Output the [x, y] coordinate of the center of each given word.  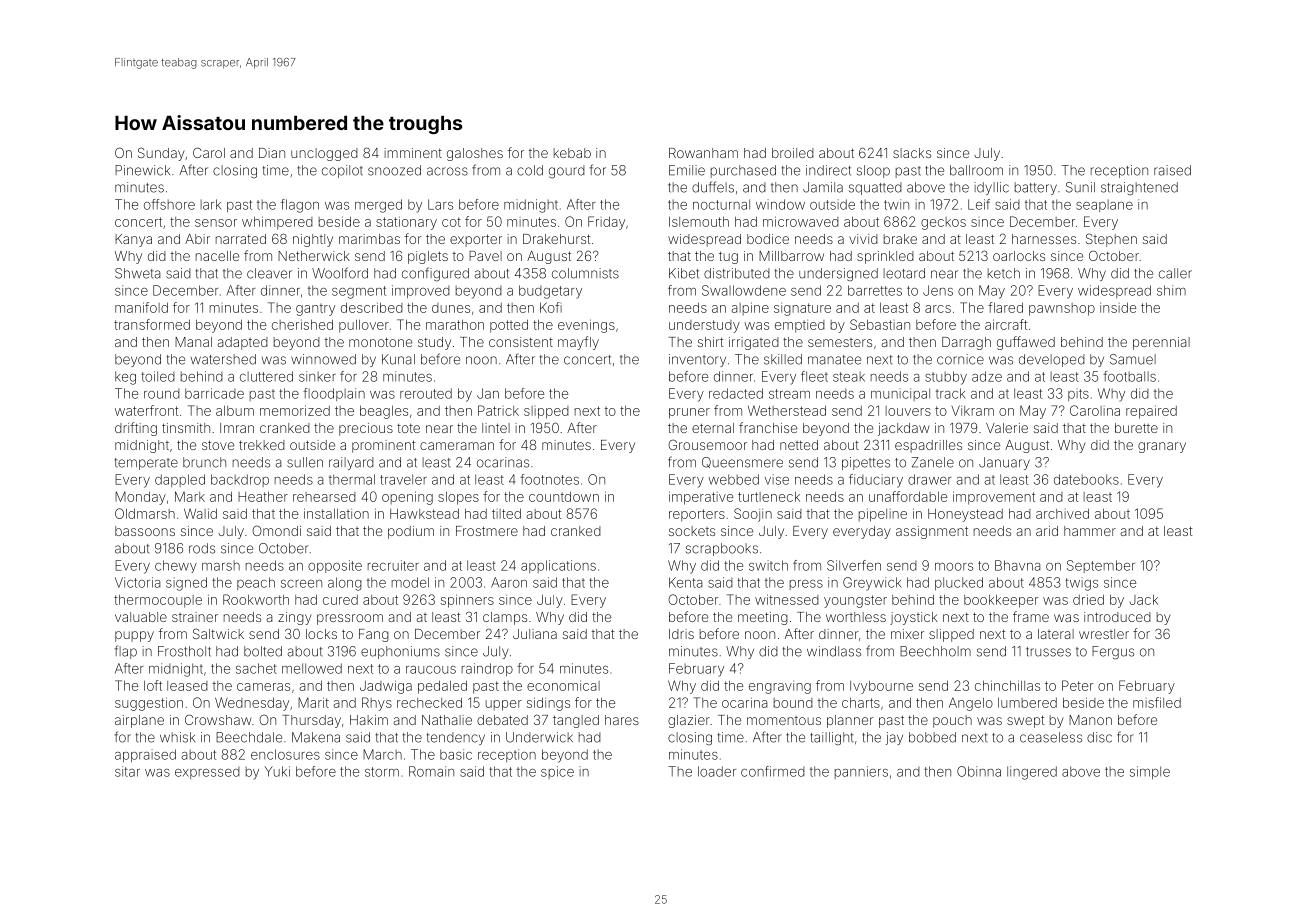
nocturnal [721, 204]
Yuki [277, 771]
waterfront [146, 410]
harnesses [1044, 239]
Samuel [1133, 359]
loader [717, 771]
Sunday [161, 154]
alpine [750, 308]
